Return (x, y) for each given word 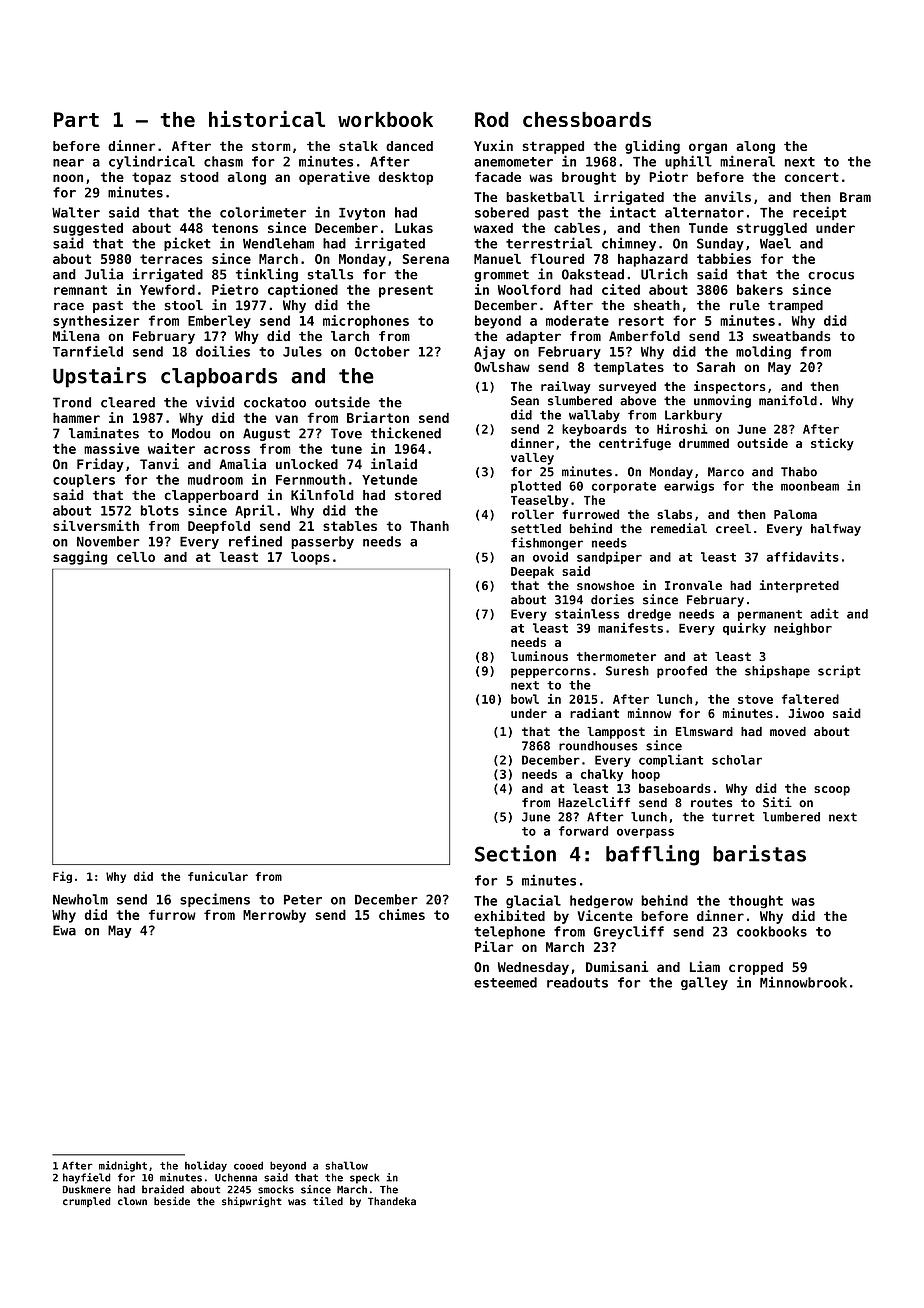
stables (350, 526)
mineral (747, 161)
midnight (123, 1166)
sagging (80, 558)
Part (76, 119)
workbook (385, 119)
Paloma (795, 514)
